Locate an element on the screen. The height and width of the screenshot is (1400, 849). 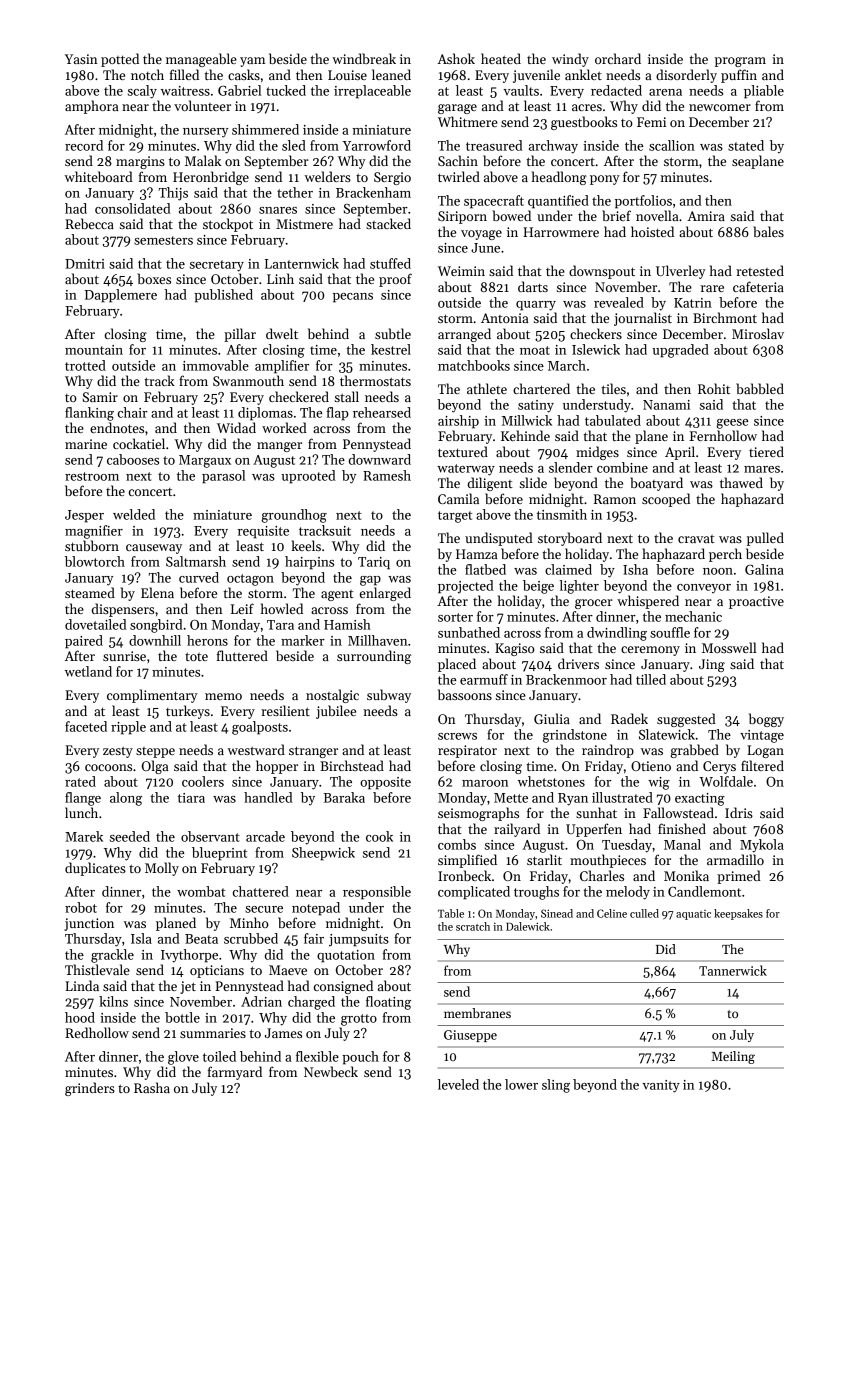
Nanami is located at coordinates (666, 405).
